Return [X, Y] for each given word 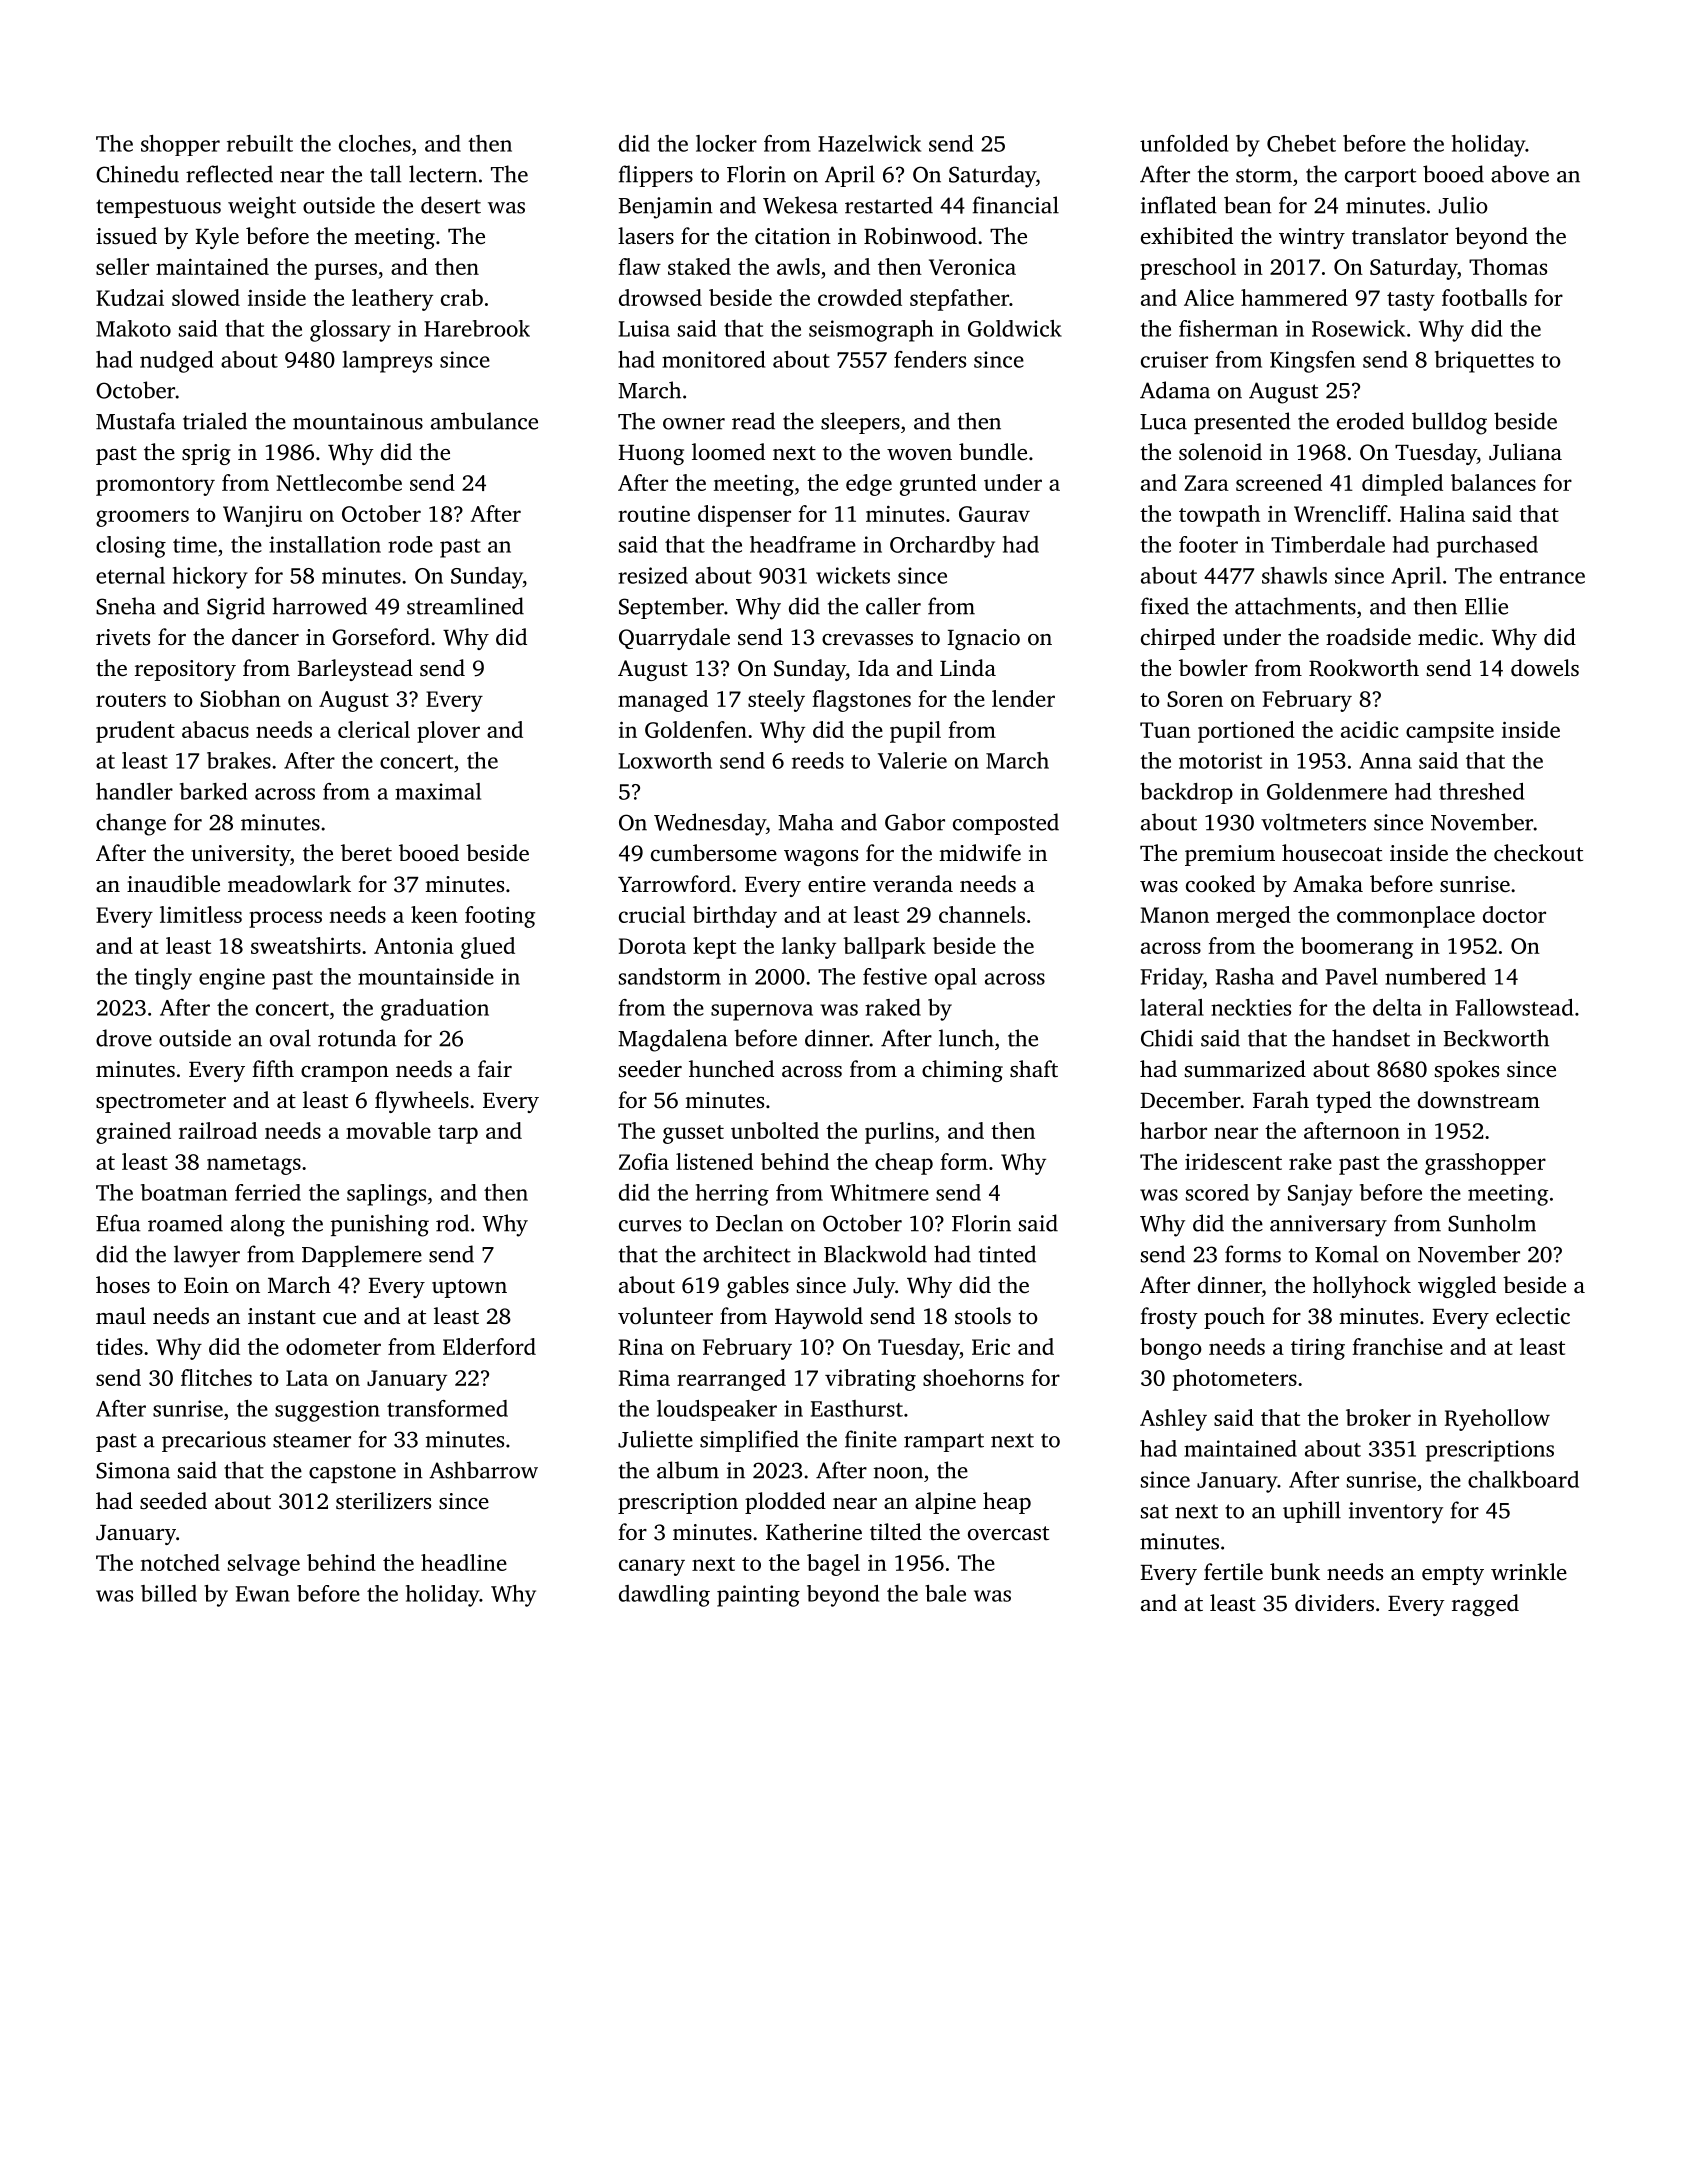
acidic [1370, 729]
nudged [176, 362]
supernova [762, 1012]
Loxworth [665, 760]
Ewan [263, 1594]
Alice [1209, 297]
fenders [930, 359]
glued [488, 948]
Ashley [1173, 1420]
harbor [1173, 1130]
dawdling [664, 1596]
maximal [438, 791]
